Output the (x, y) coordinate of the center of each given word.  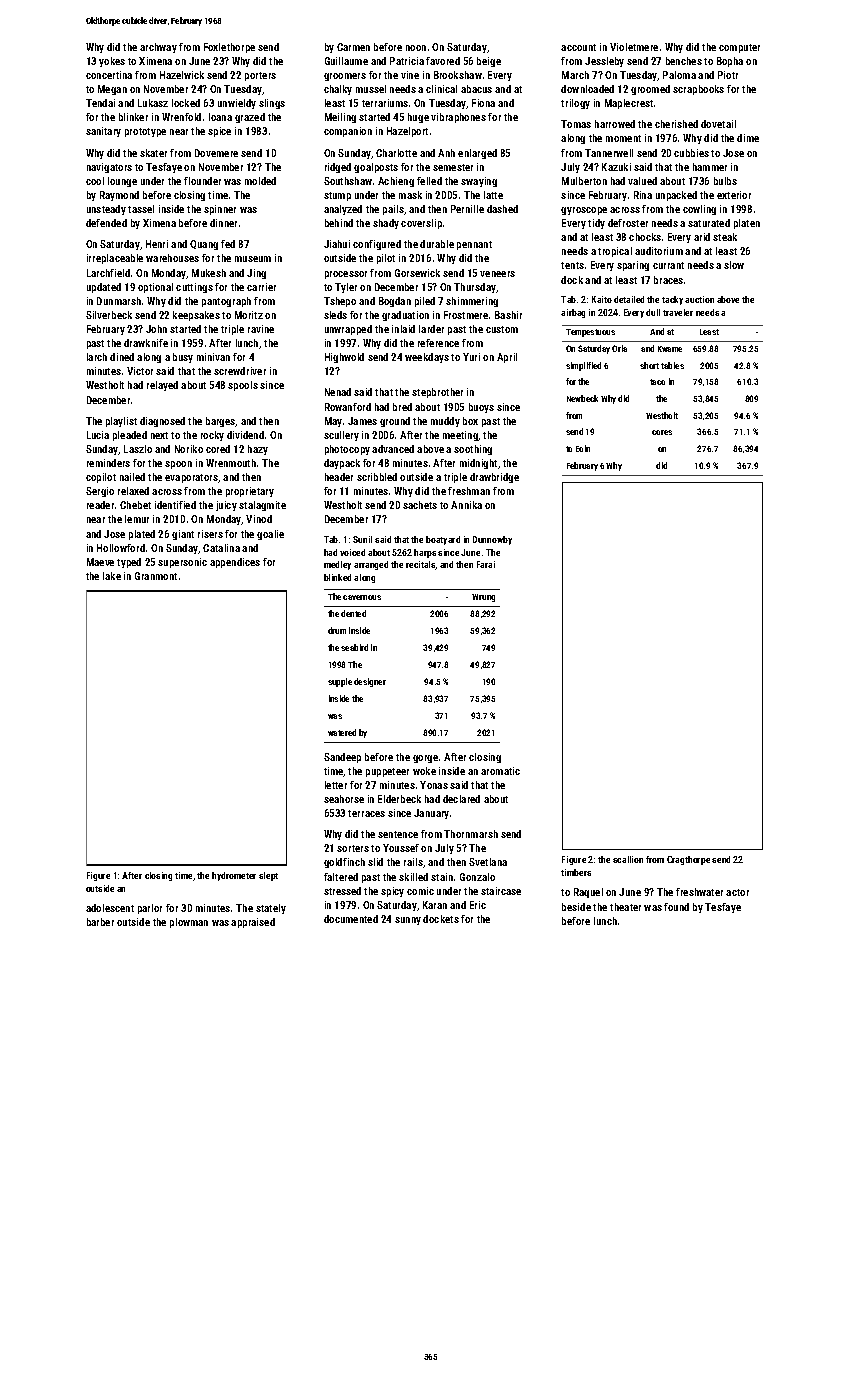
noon (416, 48)
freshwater (699, 892)
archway (158, 48)
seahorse (344, 799)
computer (739, 48)
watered (342, 732)
